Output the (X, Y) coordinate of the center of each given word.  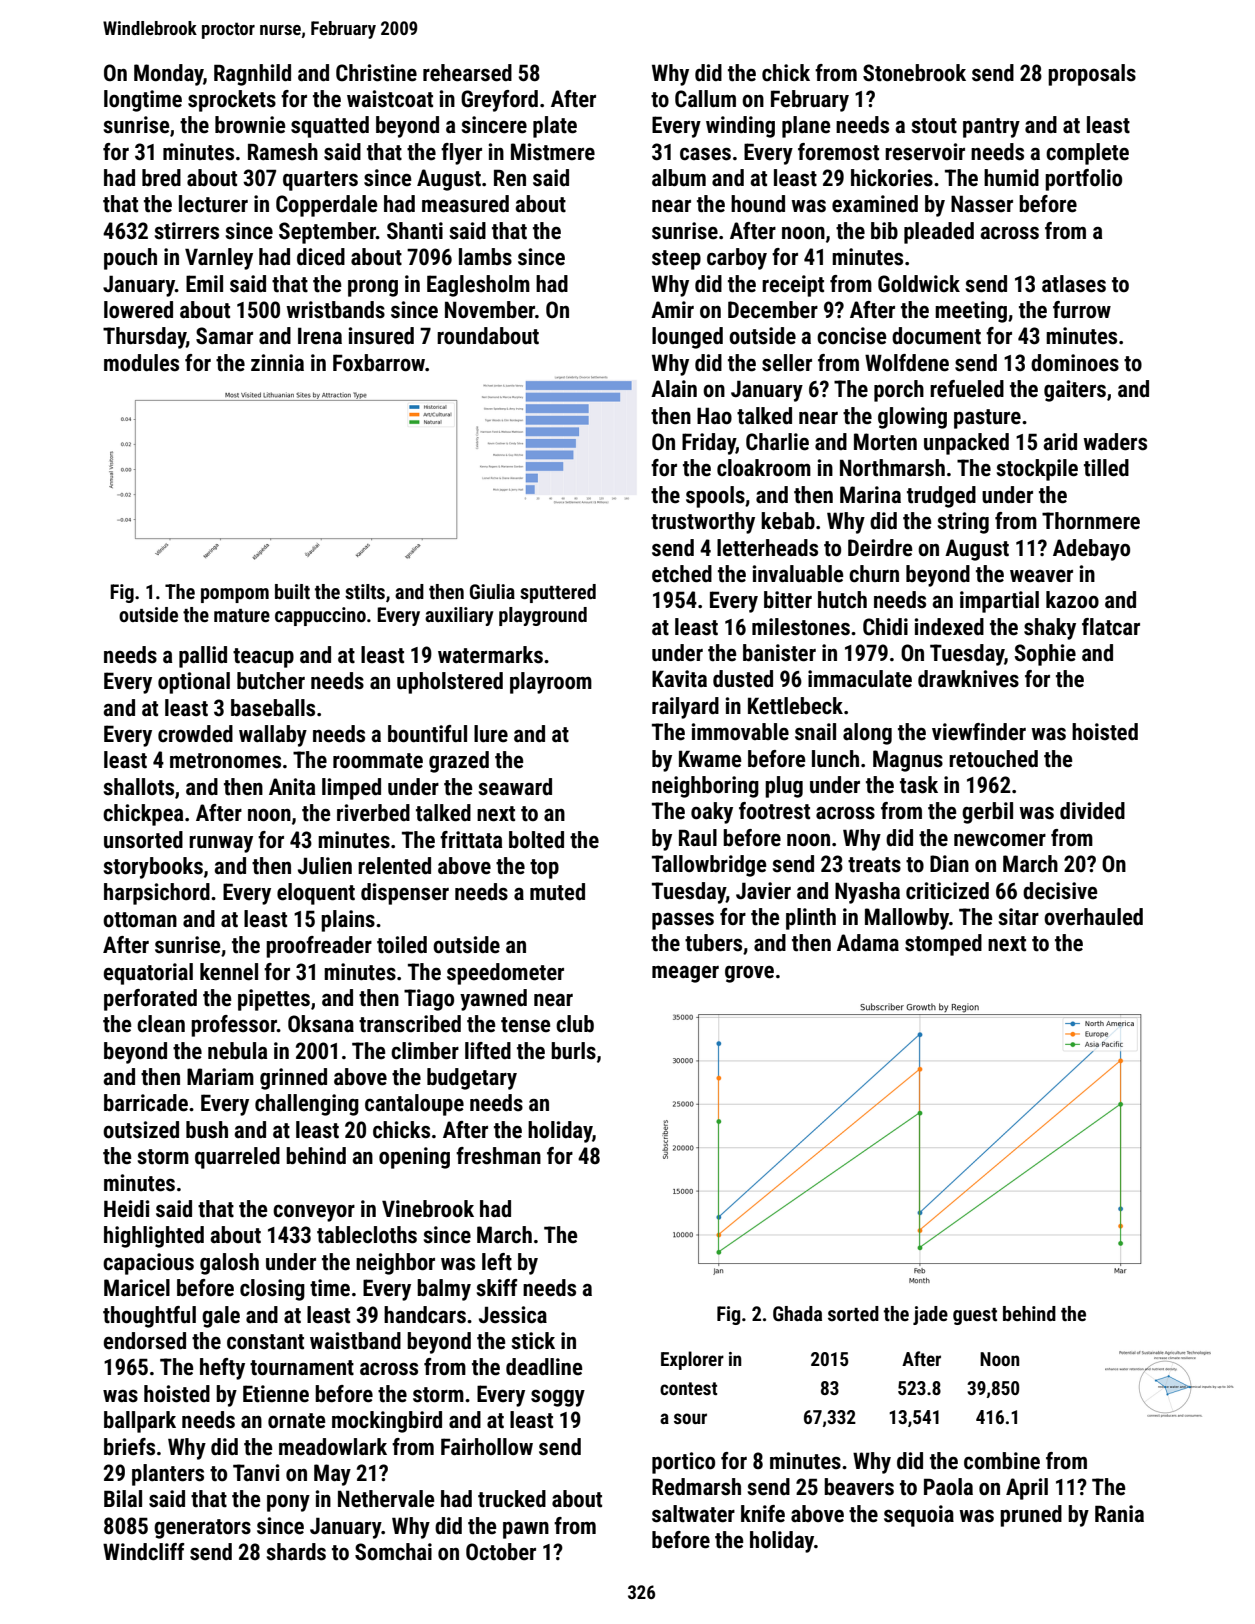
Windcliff (143, 1552)
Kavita (679, 679)
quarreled (237, 1158)
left (497, 1262)
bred (161, 178)
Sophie (1045, 655)
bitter (788, 600)
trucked (512, 1499)
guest (975, 1316)
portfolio (1083, 180)
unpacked (966, 444)
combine (1002, 1461)
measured (465, 204)
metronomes (225, 761)
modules (141, 363)
